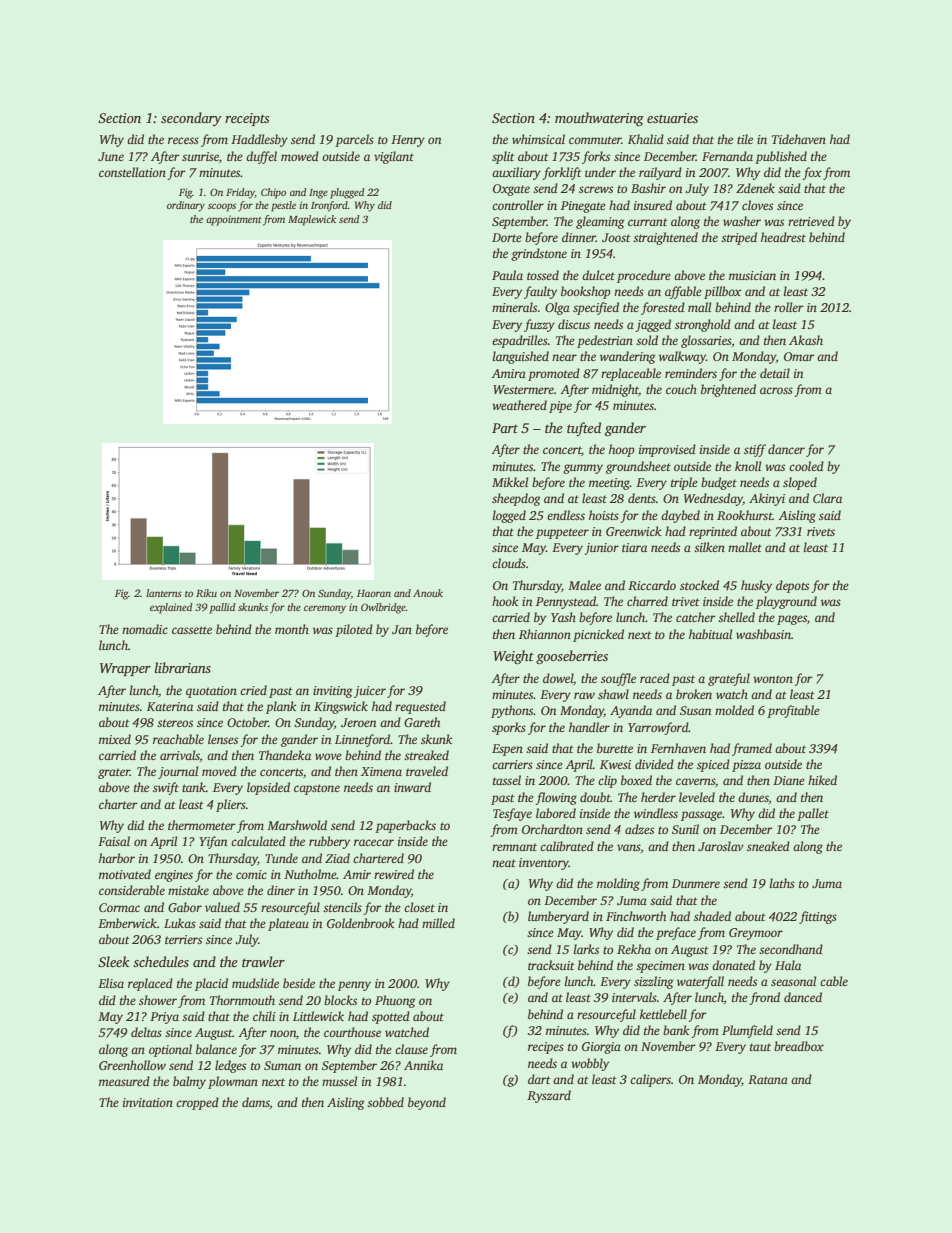  I want to click on dart, so click(539, 1079).
